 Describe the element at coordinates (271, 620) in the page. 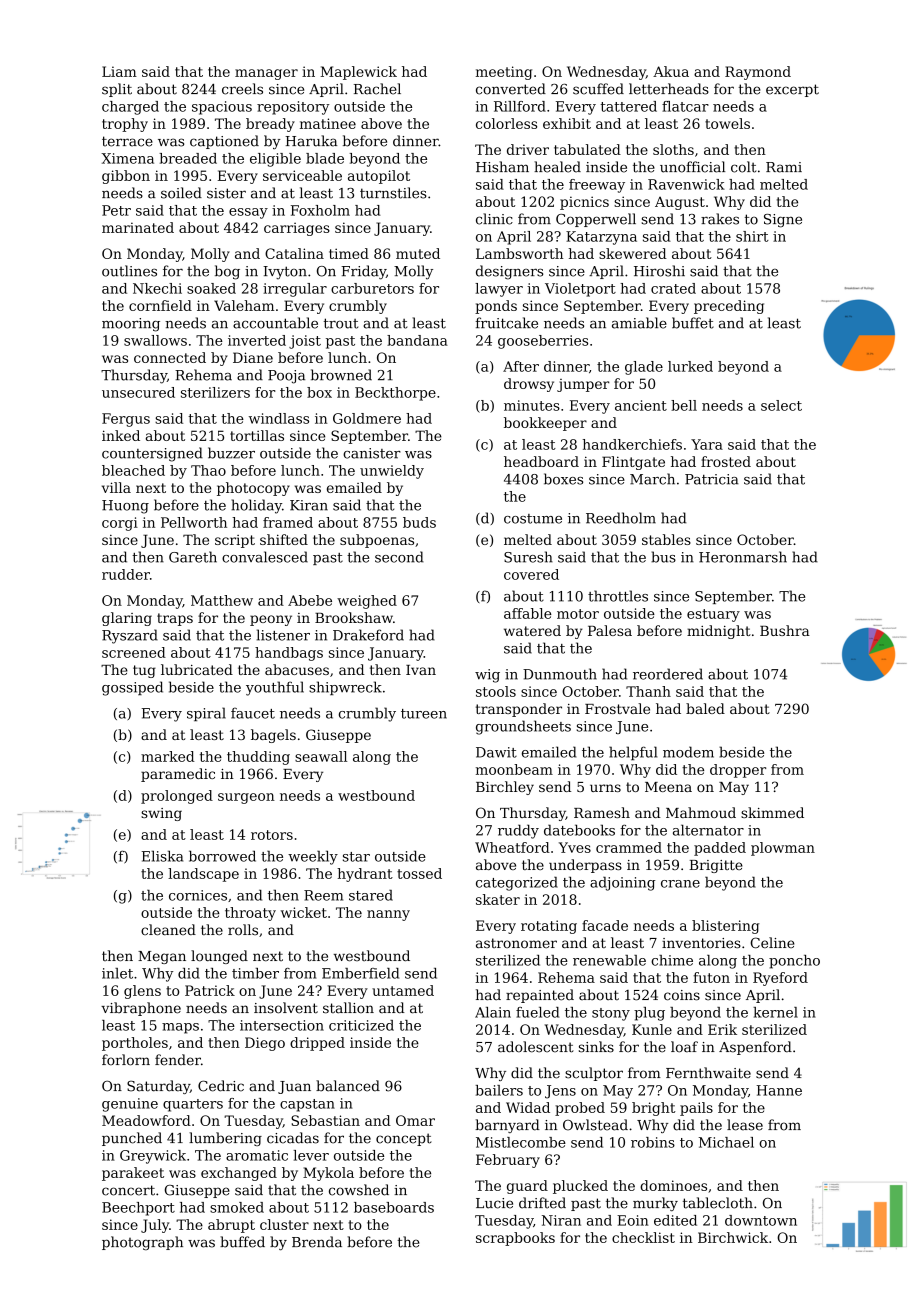

I see `peony` at that location.
